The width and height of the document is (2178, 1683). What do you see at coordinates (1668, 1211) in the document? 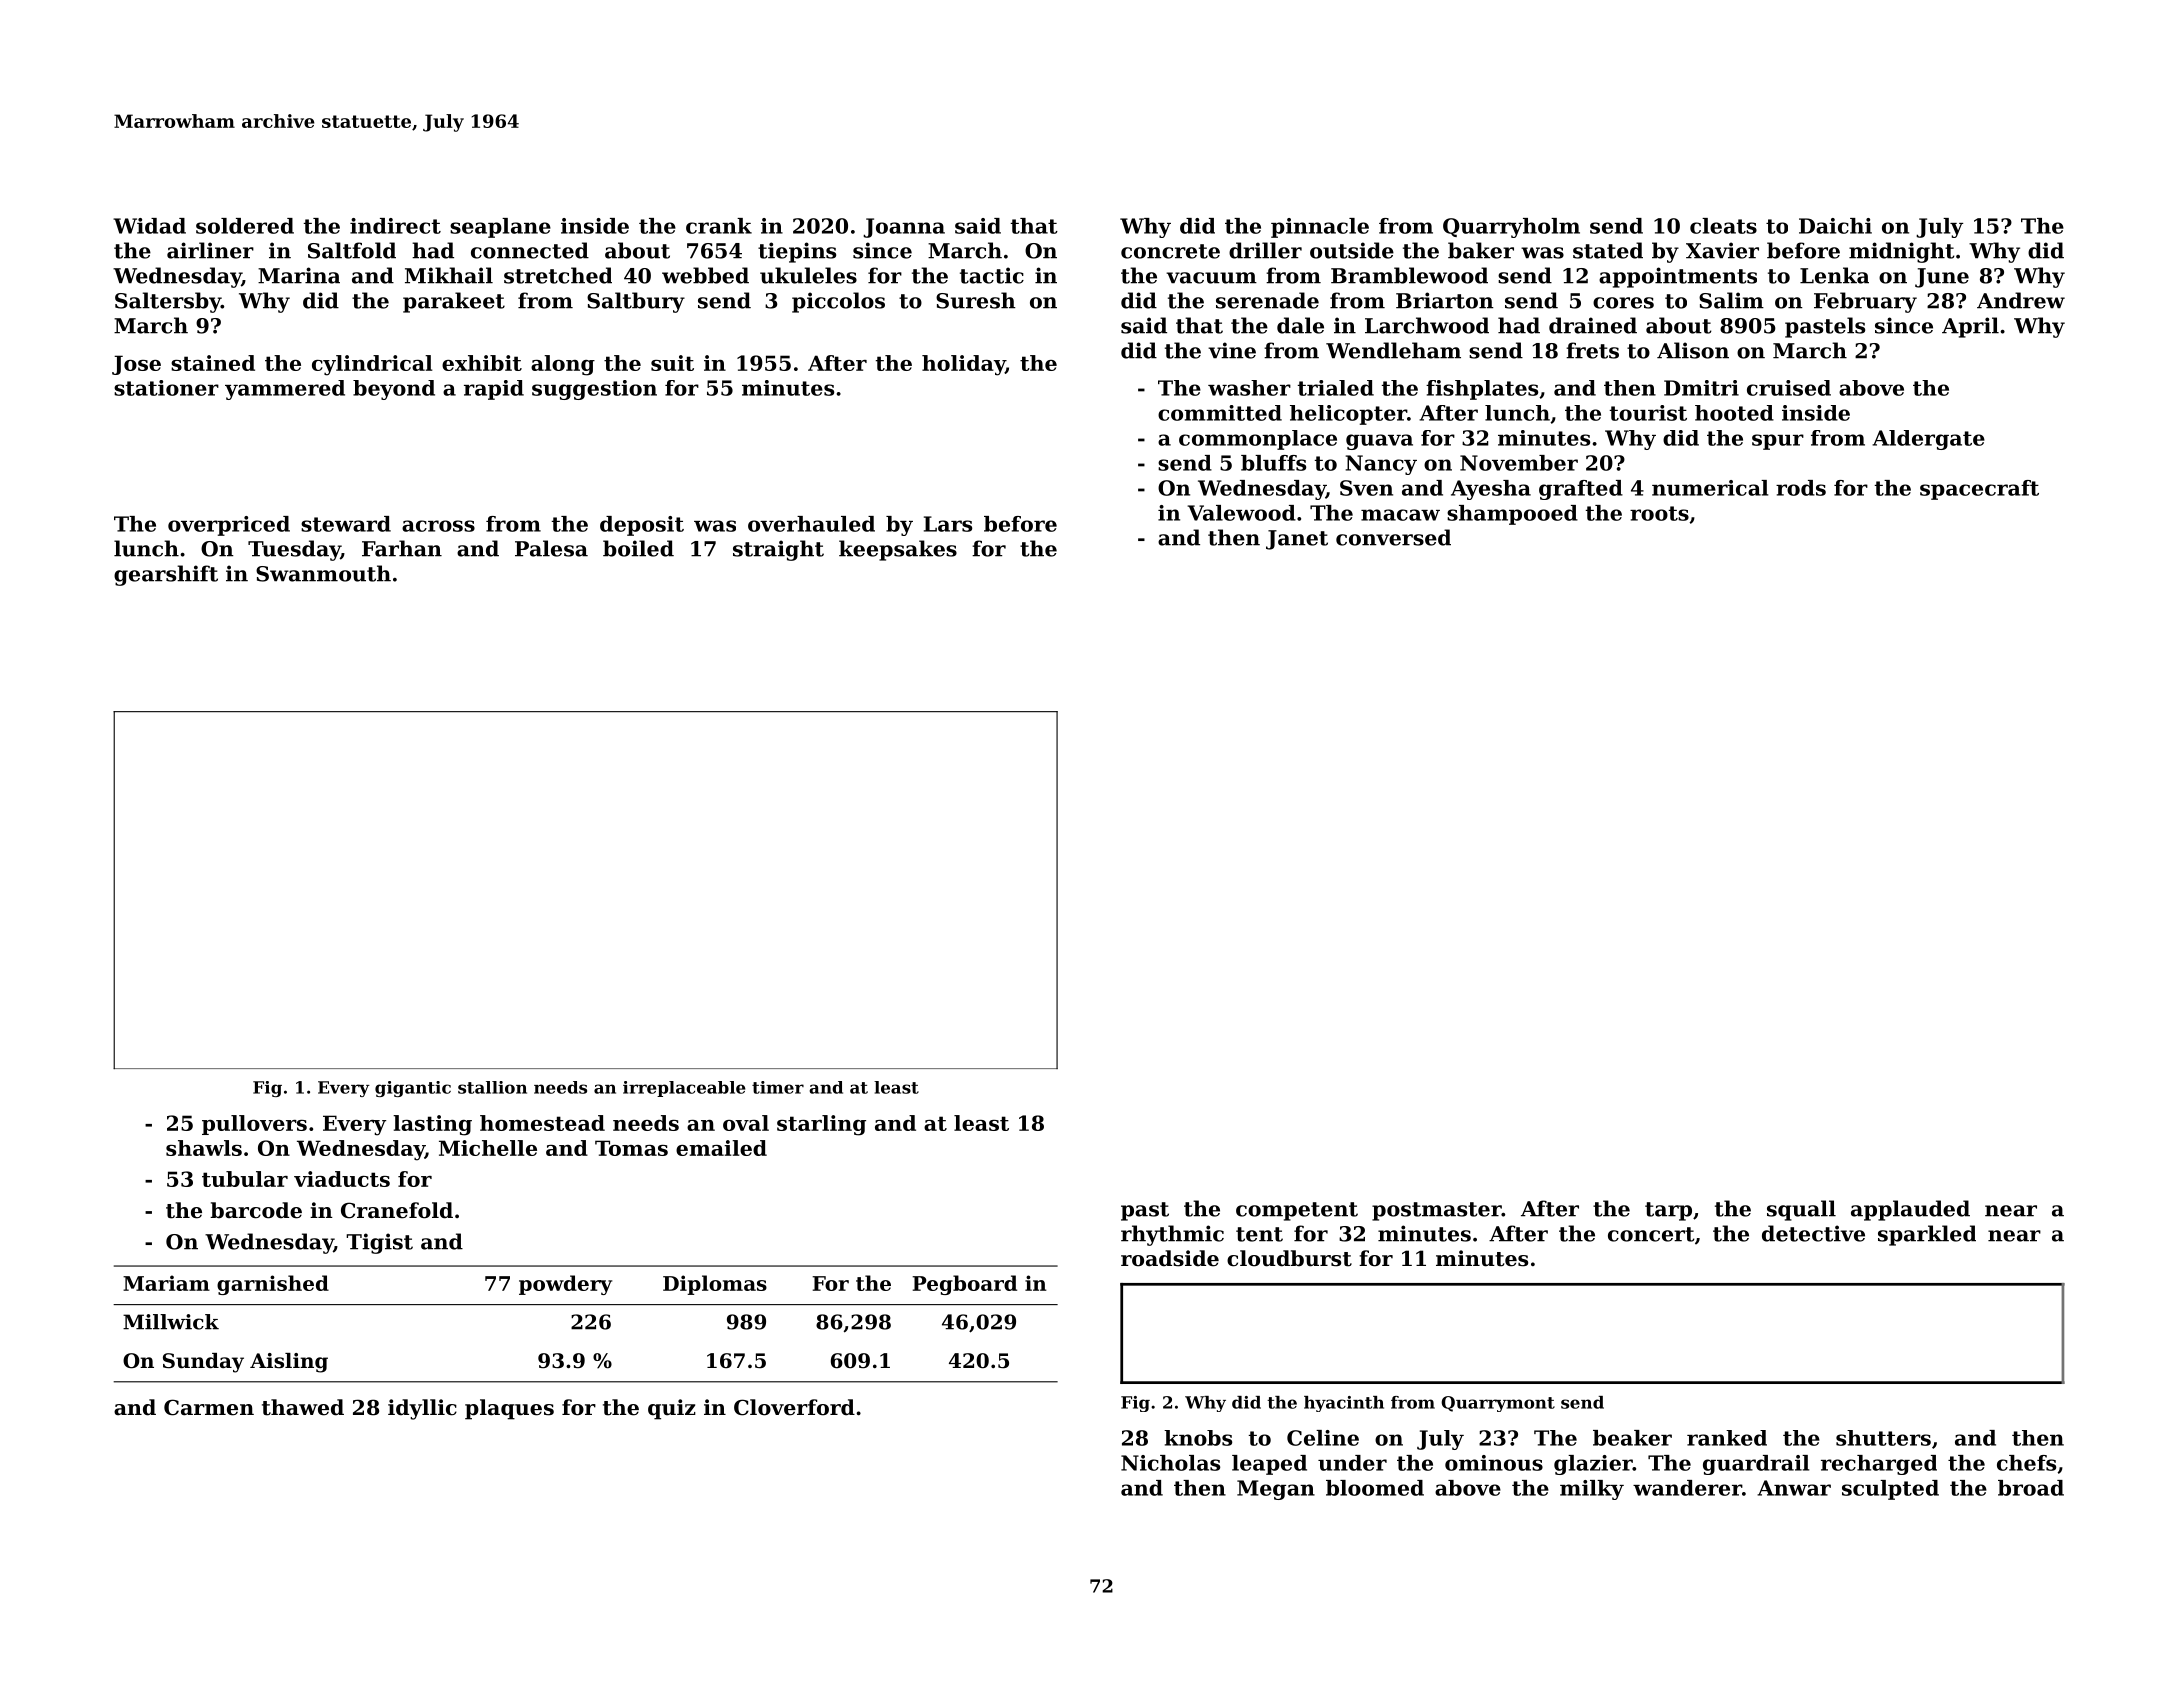
I see `tarp` at bounding box center [1668, 1211].
